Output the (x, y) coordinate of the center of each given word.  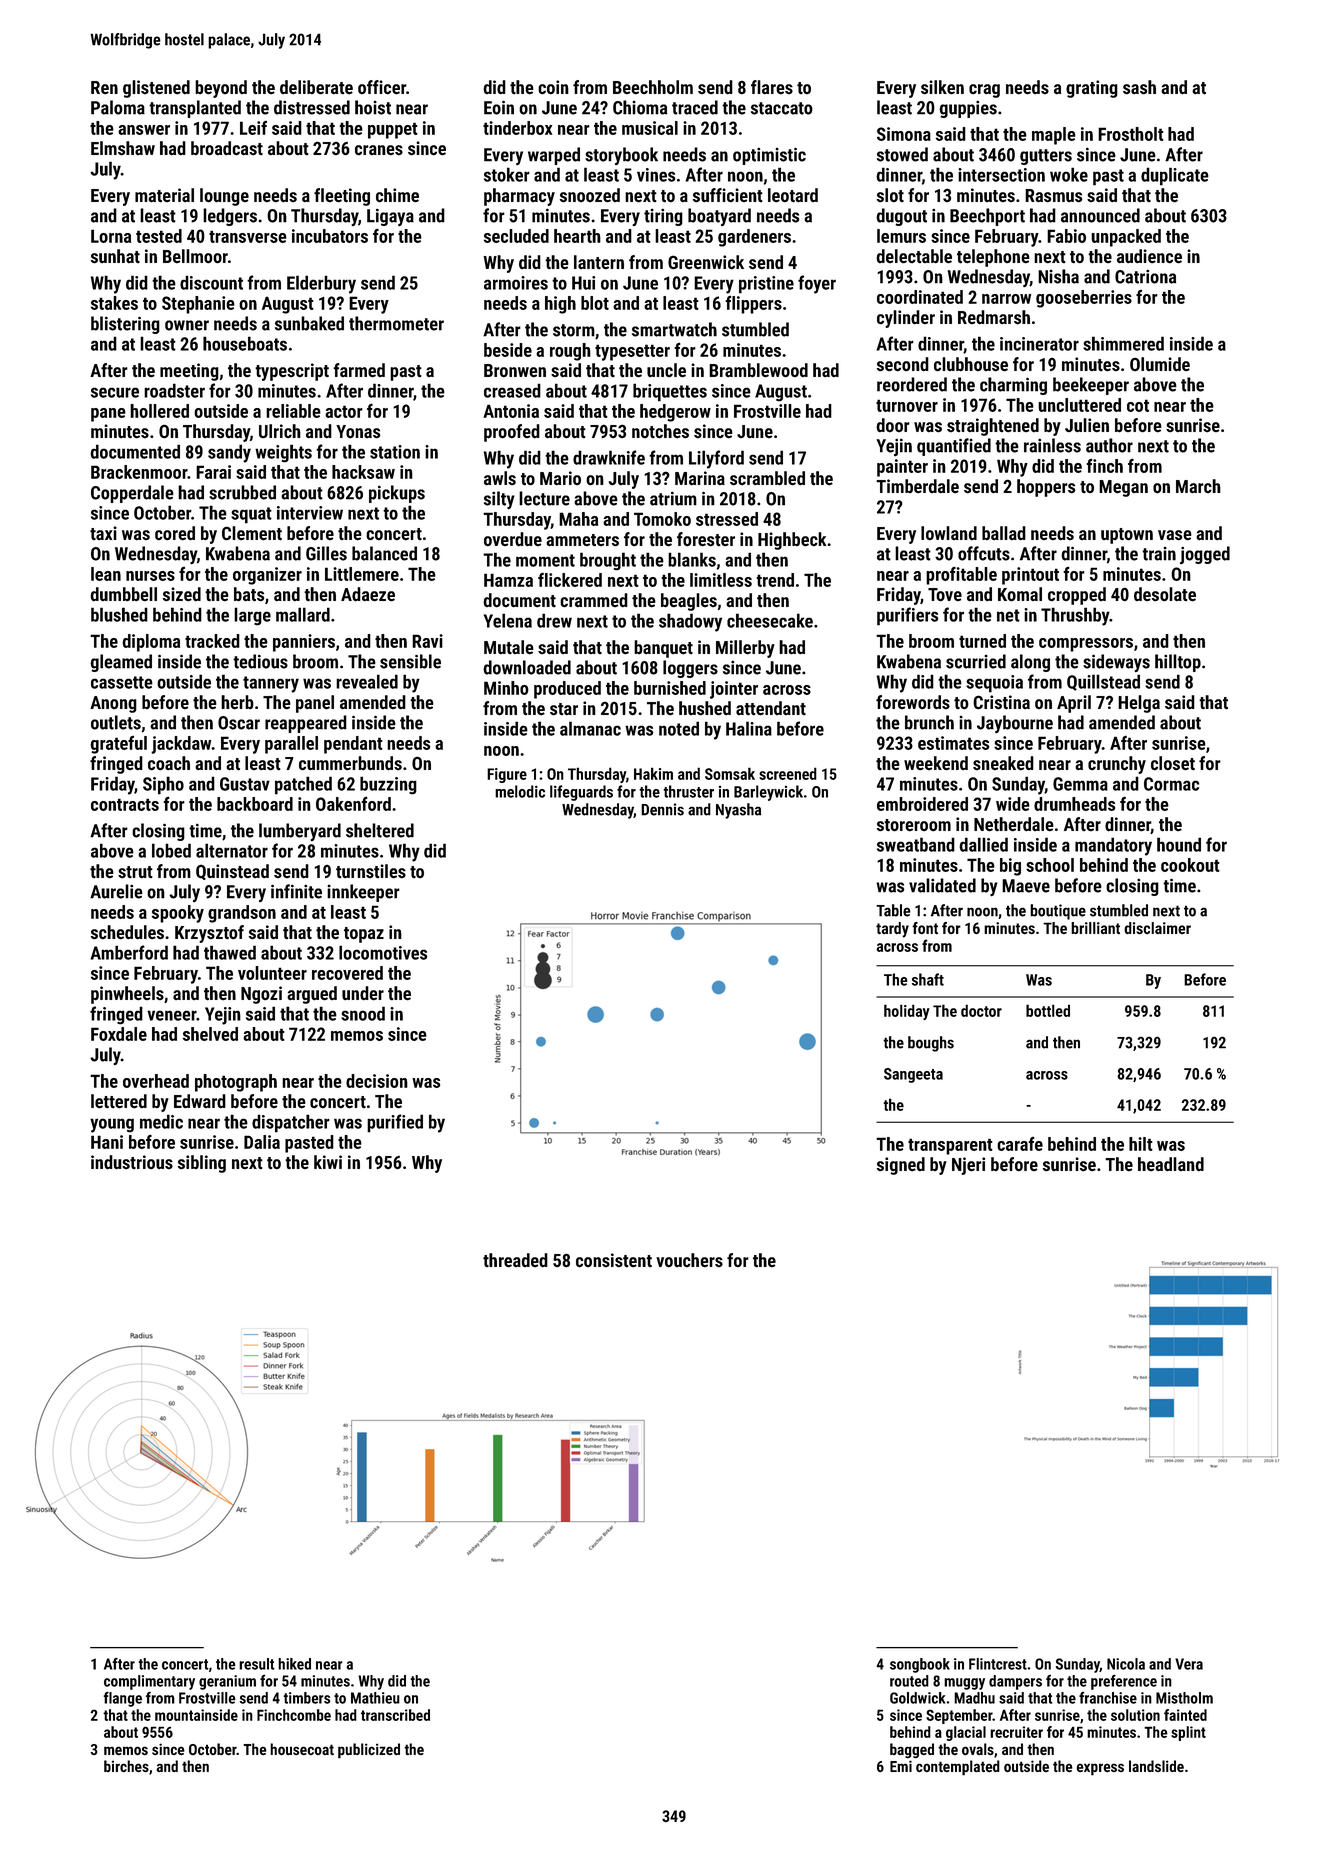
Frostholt (1131, 134)
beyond (221, 89)
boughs (931, 1044)
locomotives (383, 952)
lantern (599, 262)
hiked (294, 1664)
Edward (200, 1101)
